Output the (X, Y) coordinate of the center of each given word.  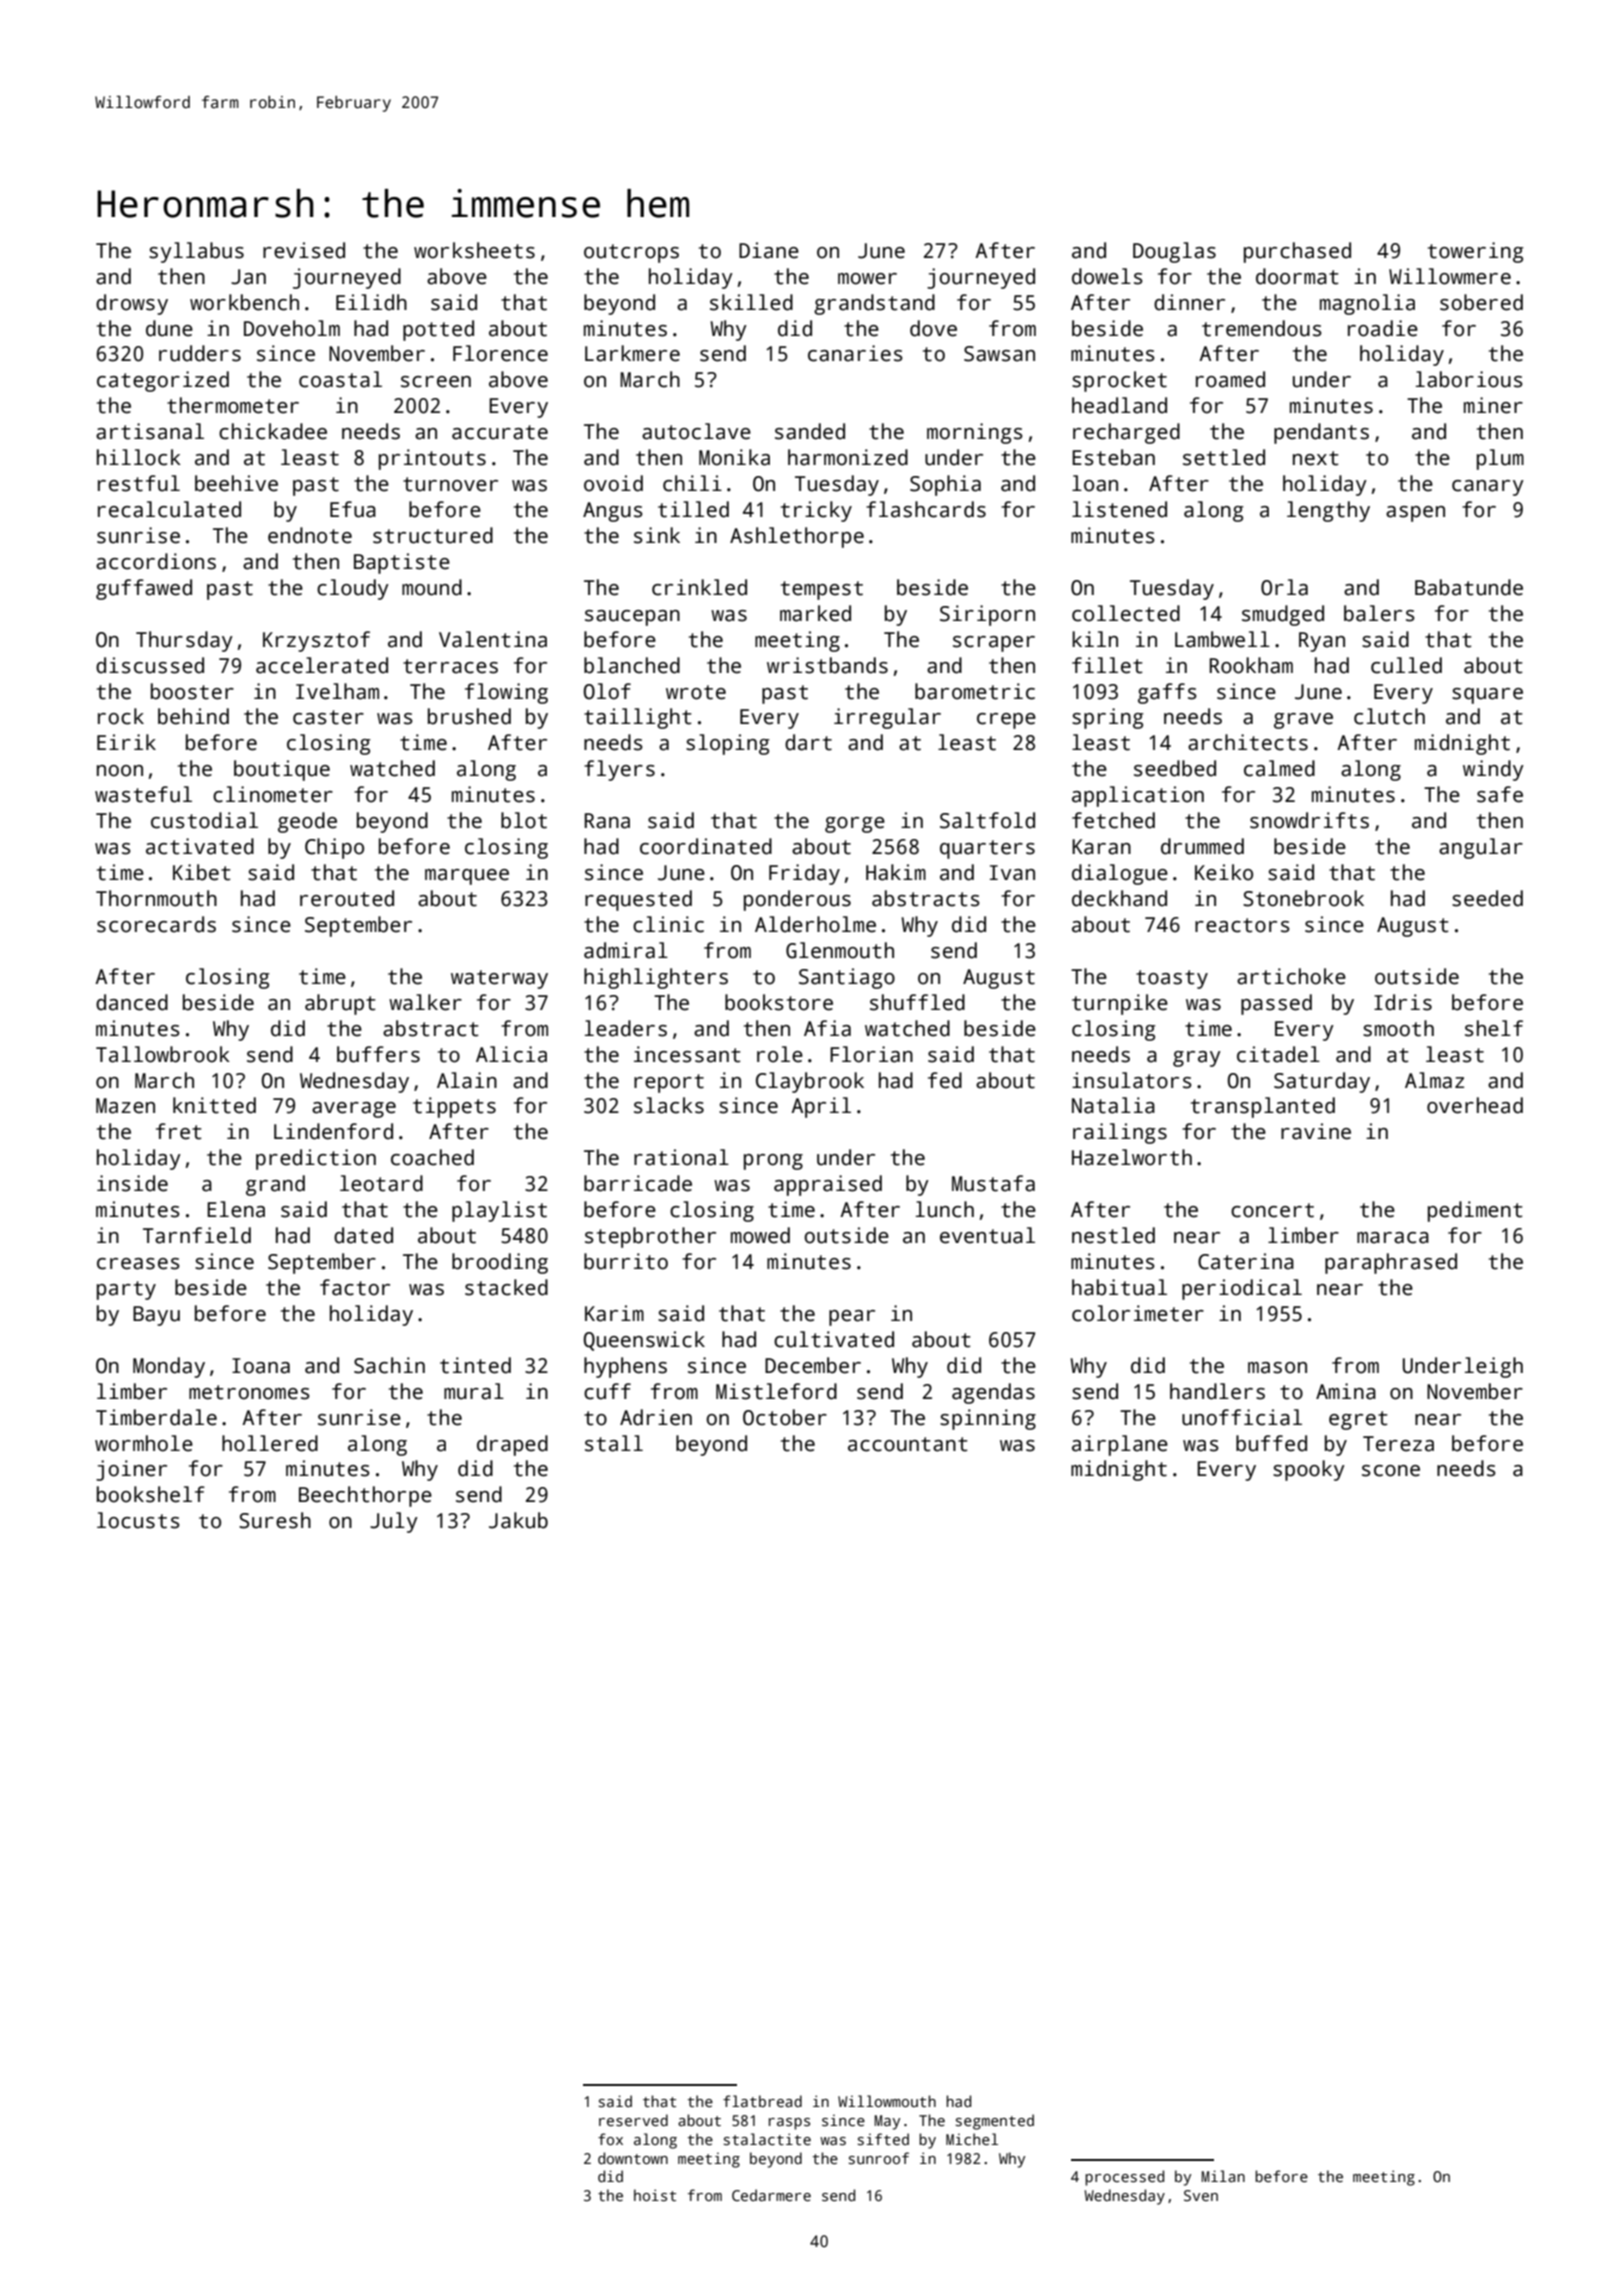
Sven (1201, 2195)
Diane (769, 250)
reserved (633, 2120)
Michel (972, 2139)
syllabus (196, 252)
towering (1476, 252)
